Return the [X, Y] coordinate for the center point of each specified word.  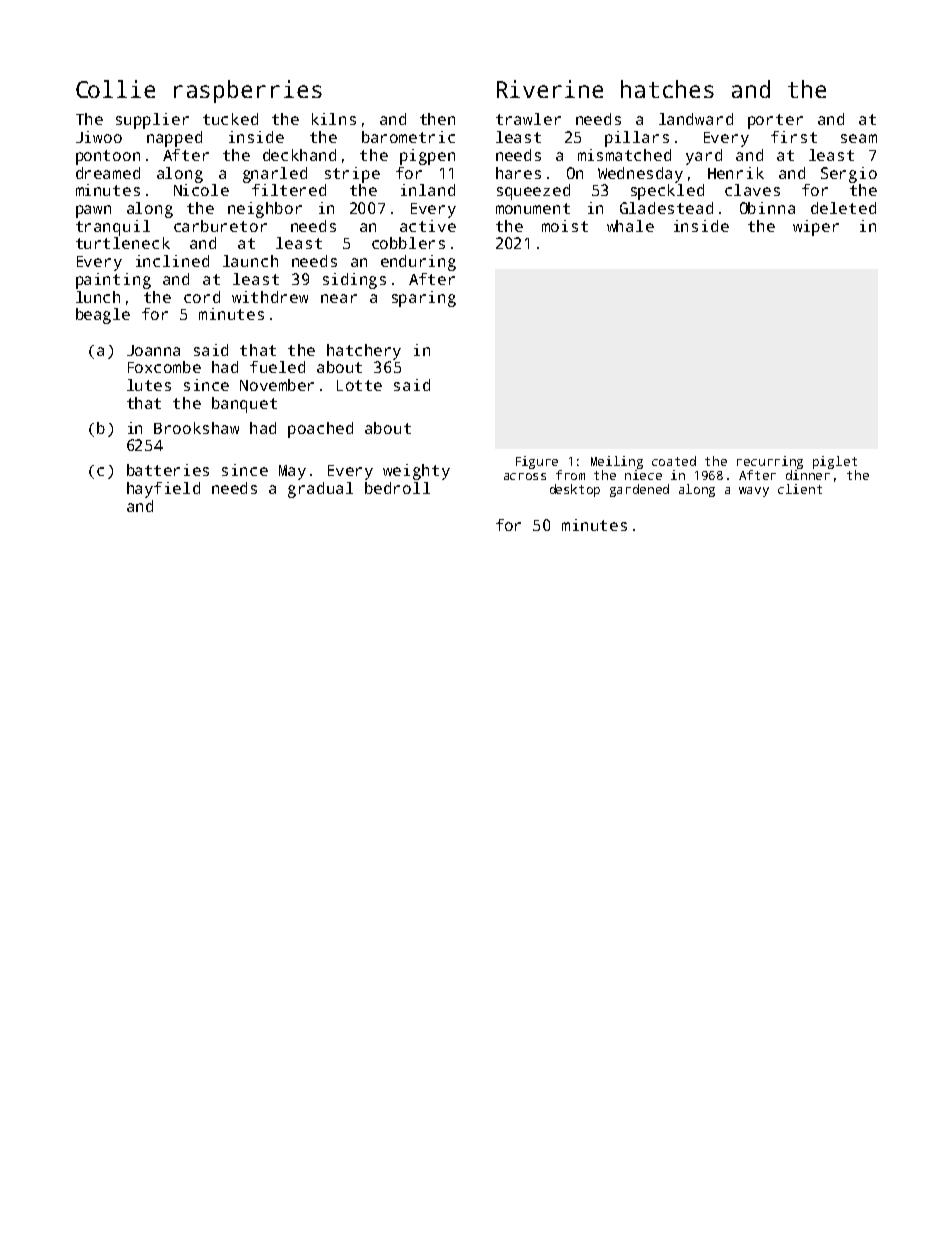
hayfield [163, 490]
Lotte [359, 385]
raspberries [248, 91]
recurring [770, 462]
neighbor [265, 210]
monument [533, 208]
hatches [667, 89]
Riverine [550, 89]
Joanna [153, 350]
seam [859, 138]
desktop [575, 490]
